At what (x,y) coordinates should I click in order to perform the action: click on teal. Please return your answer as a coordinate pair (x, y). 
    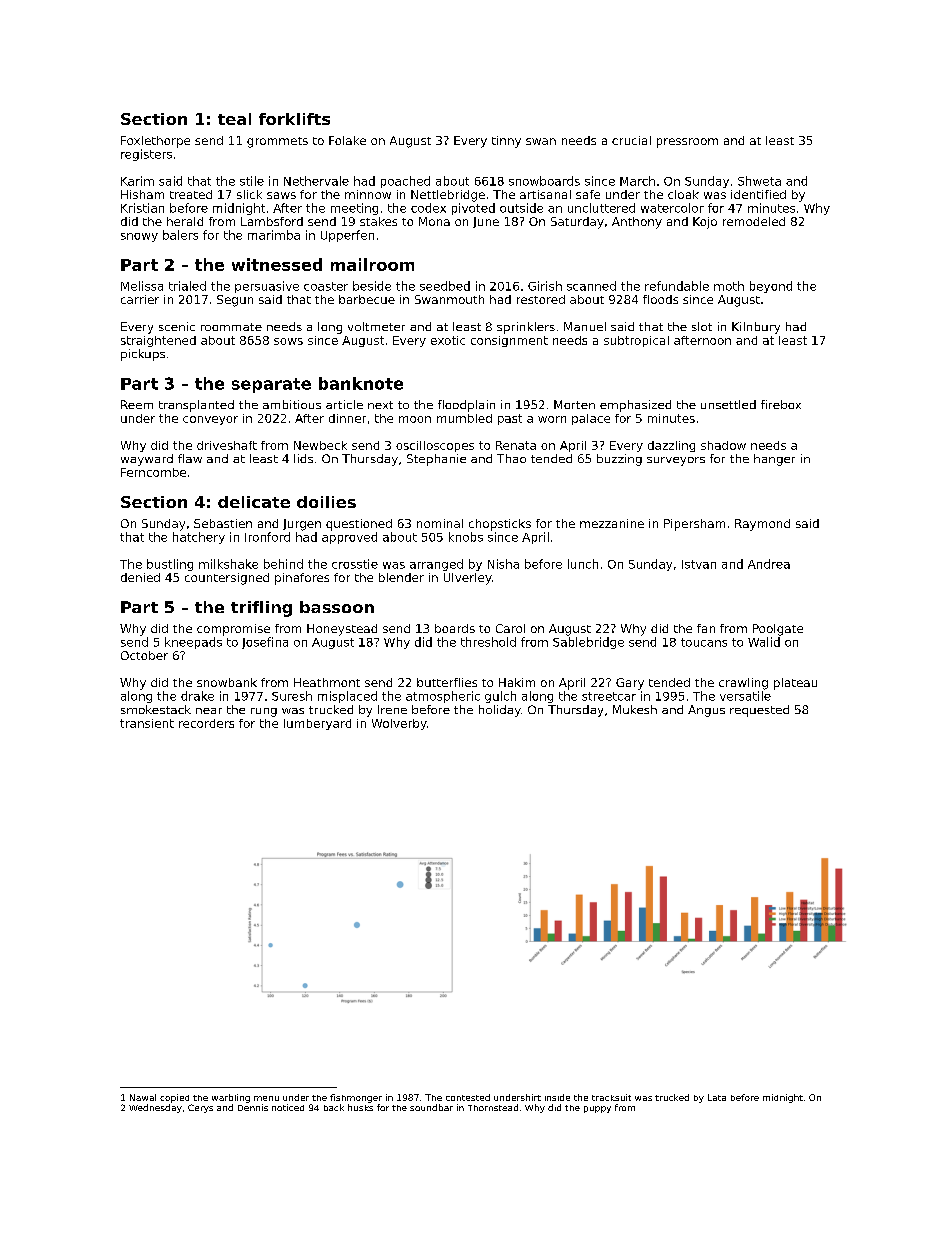
    Looking at the image, I should click on (234, 119).
